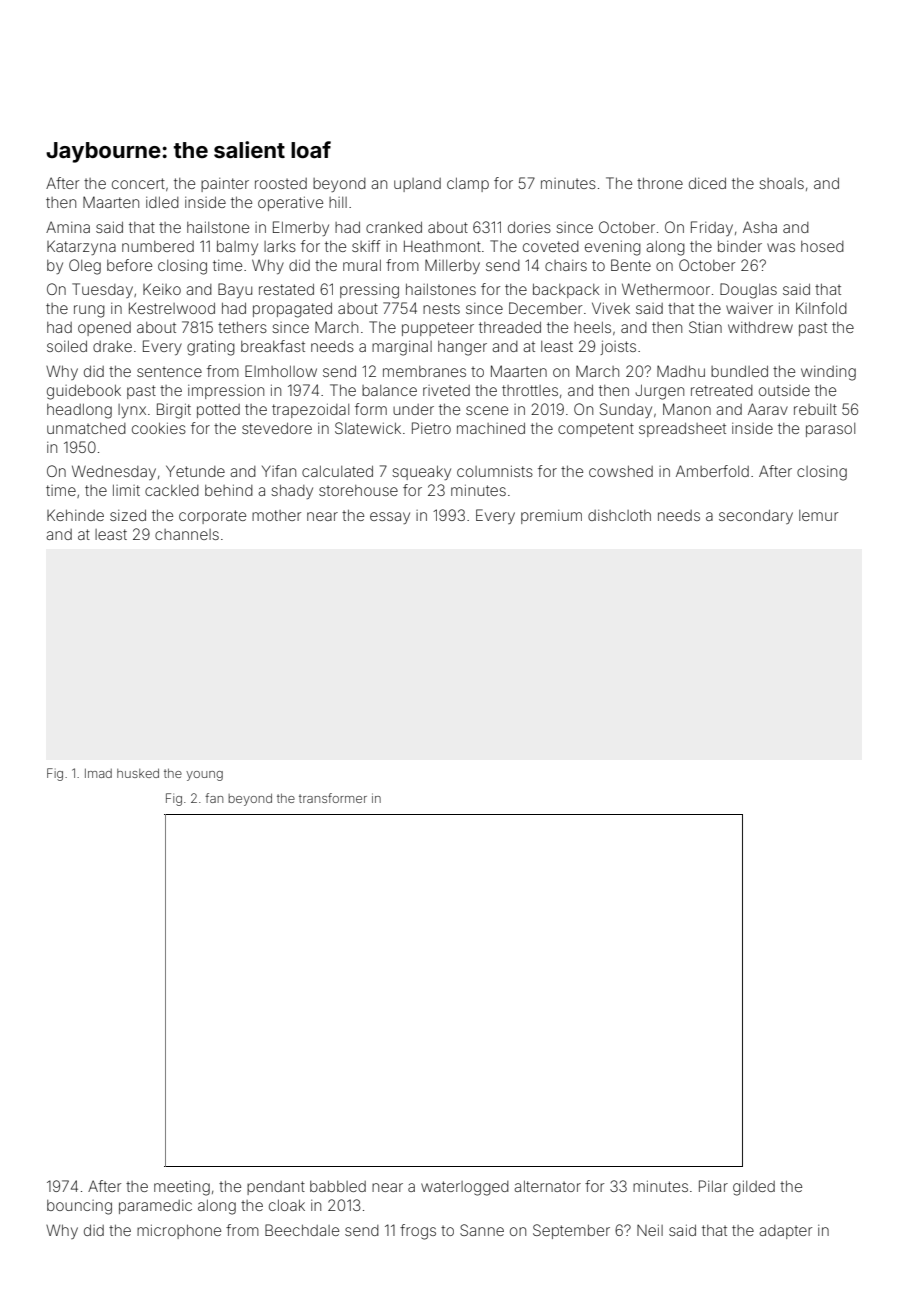  Describe the element at coordinates (179, 1231) in the document. I see `microphone` at that location.
